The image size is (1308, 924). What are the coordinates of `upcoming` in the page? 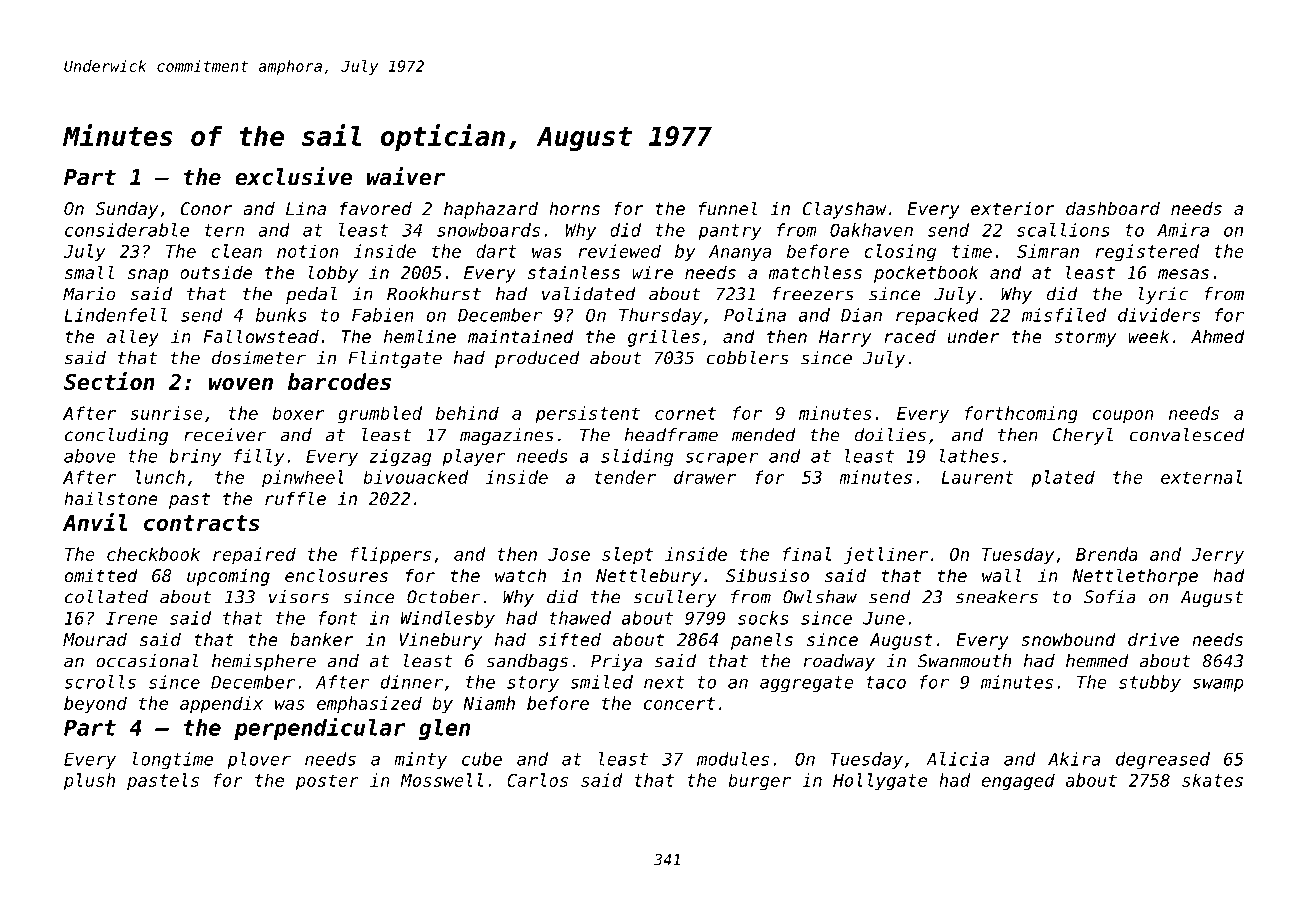 It's located at (228, 577).
